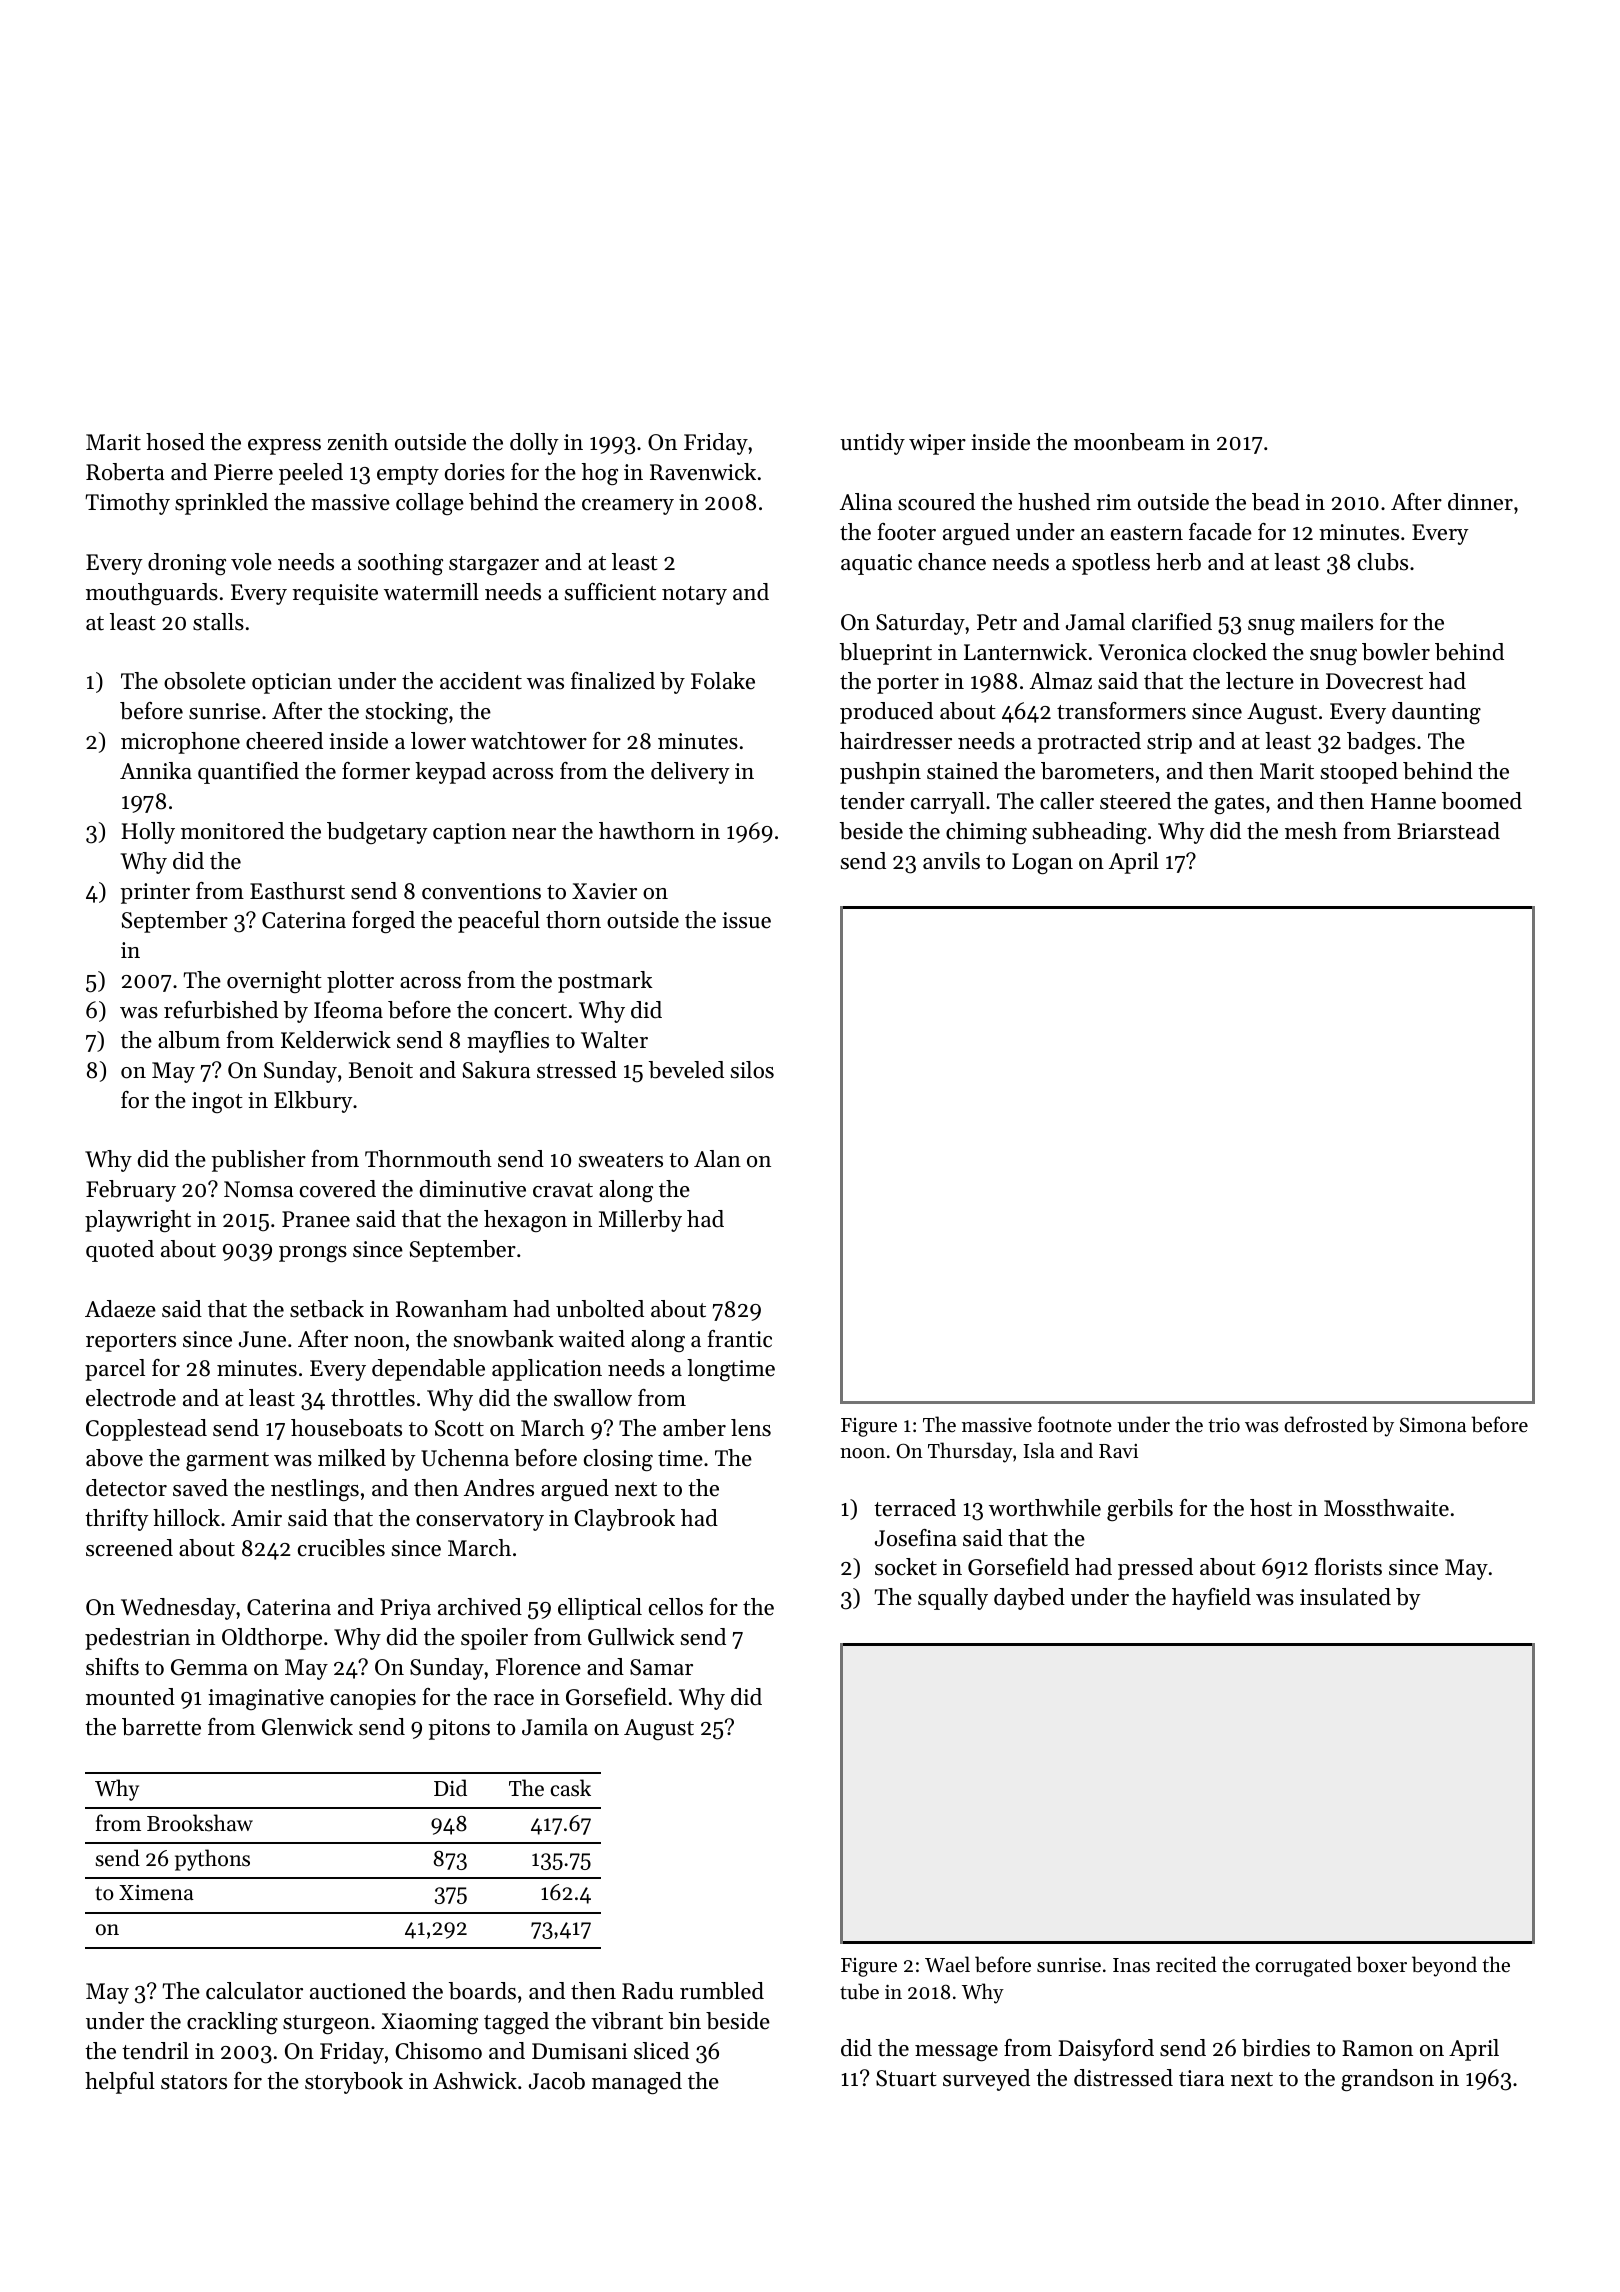 The image size is (1620, 2292). I want to click on optician, so click(292, 683).
